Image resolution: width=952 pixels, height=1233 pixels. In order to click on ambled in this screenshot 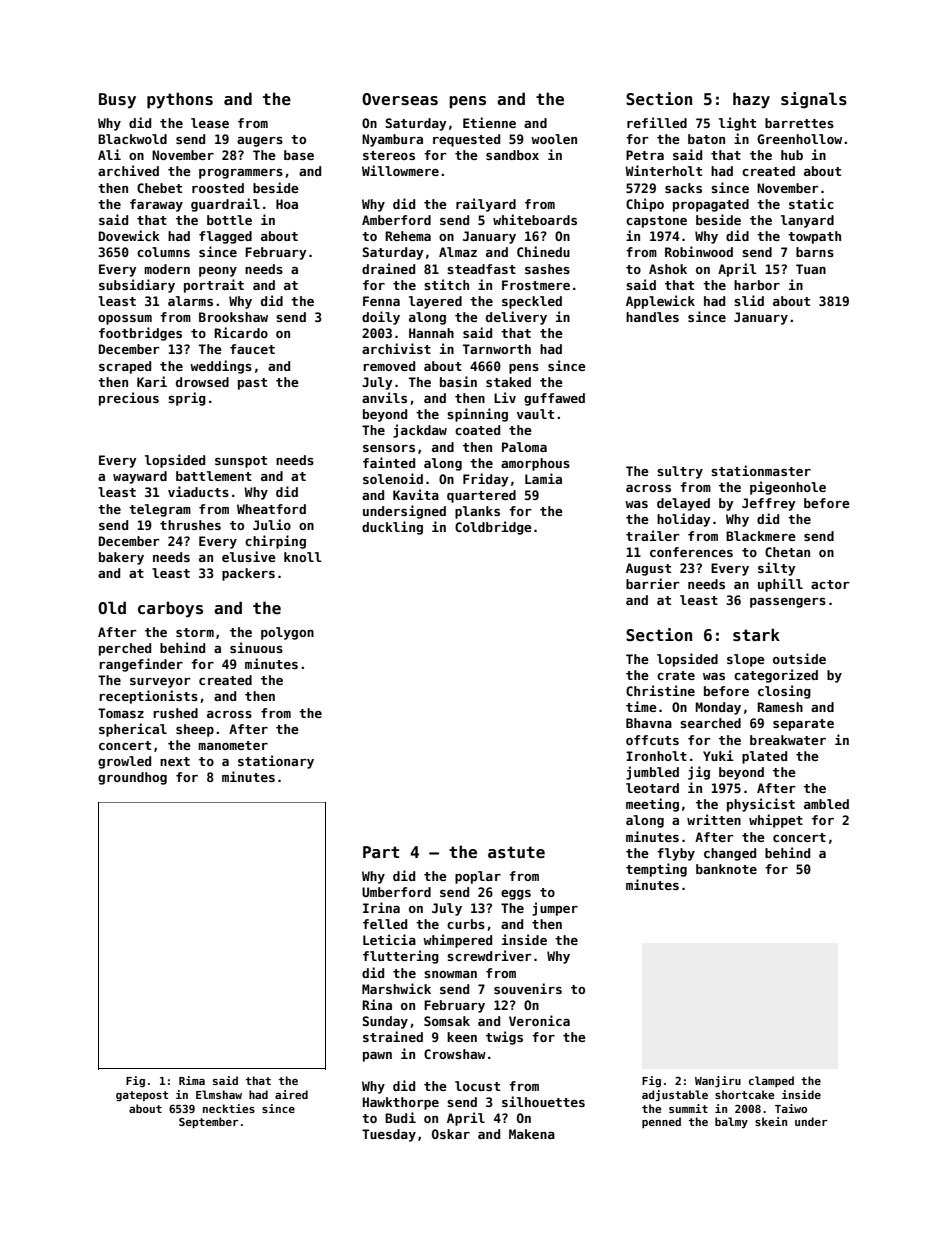, I will do `click(826, 804)`.
